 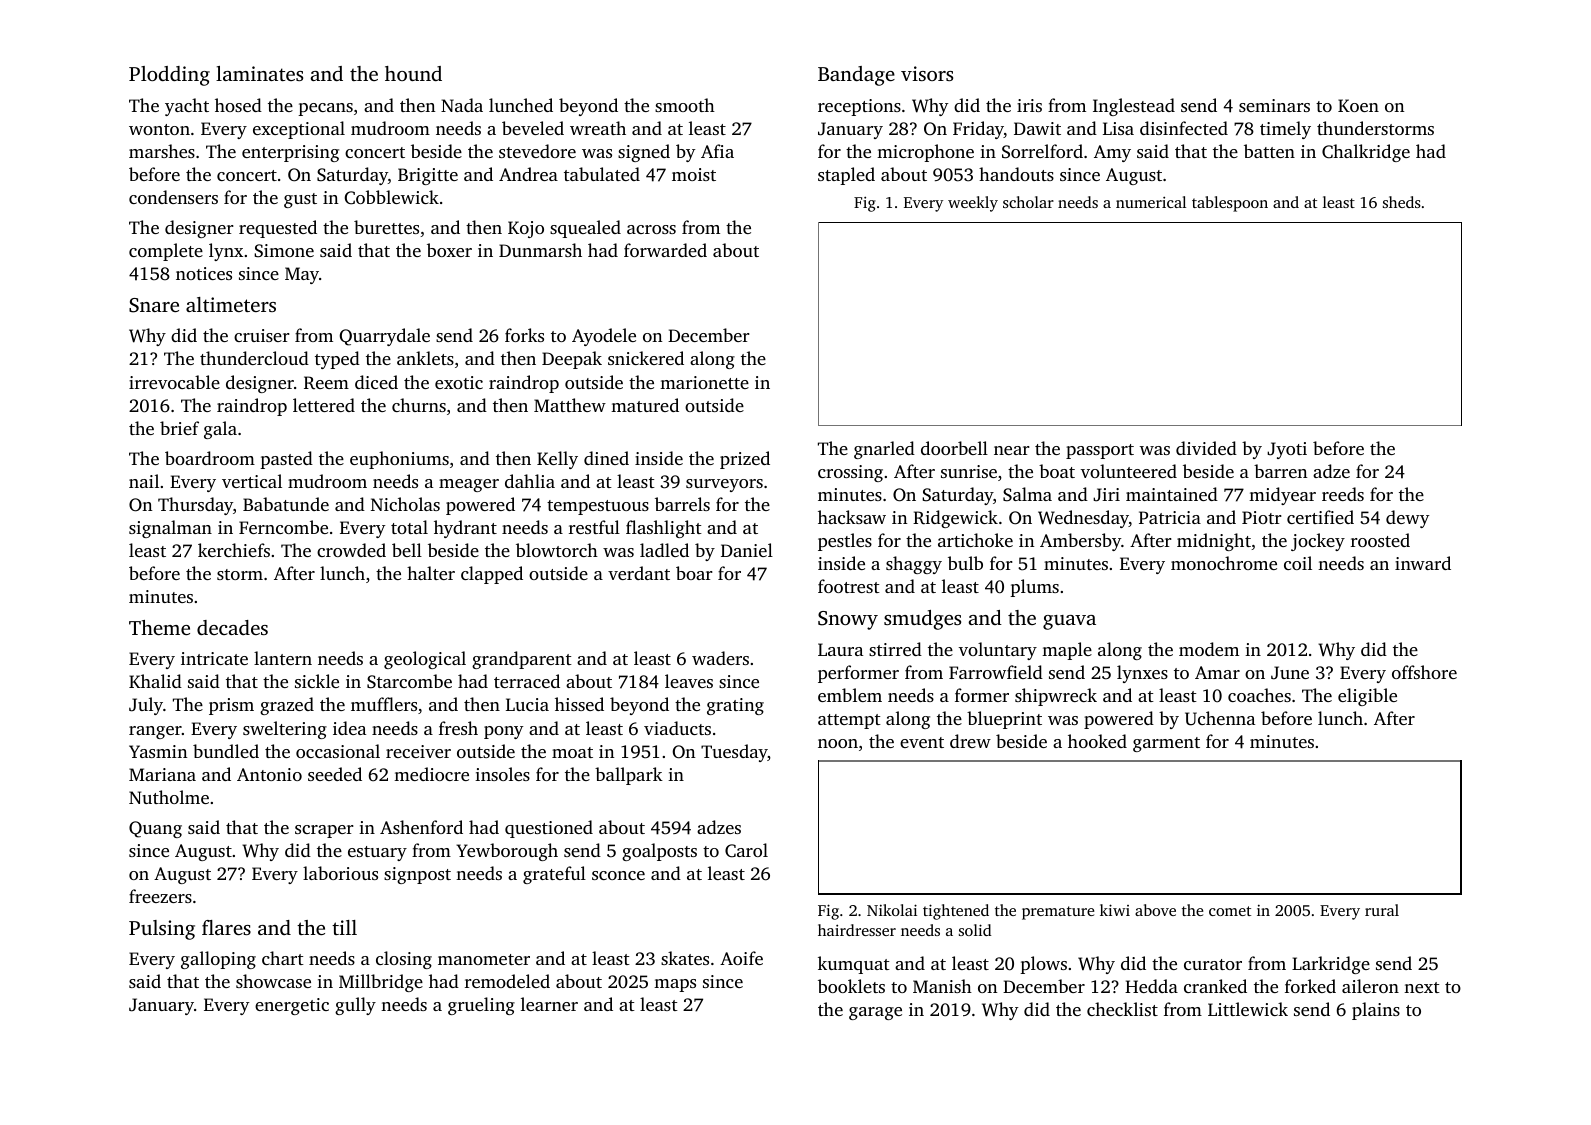 What do you see at coordinates (384, 704) in the image?
I see `mufflers` at bounding box center [384, 704].
